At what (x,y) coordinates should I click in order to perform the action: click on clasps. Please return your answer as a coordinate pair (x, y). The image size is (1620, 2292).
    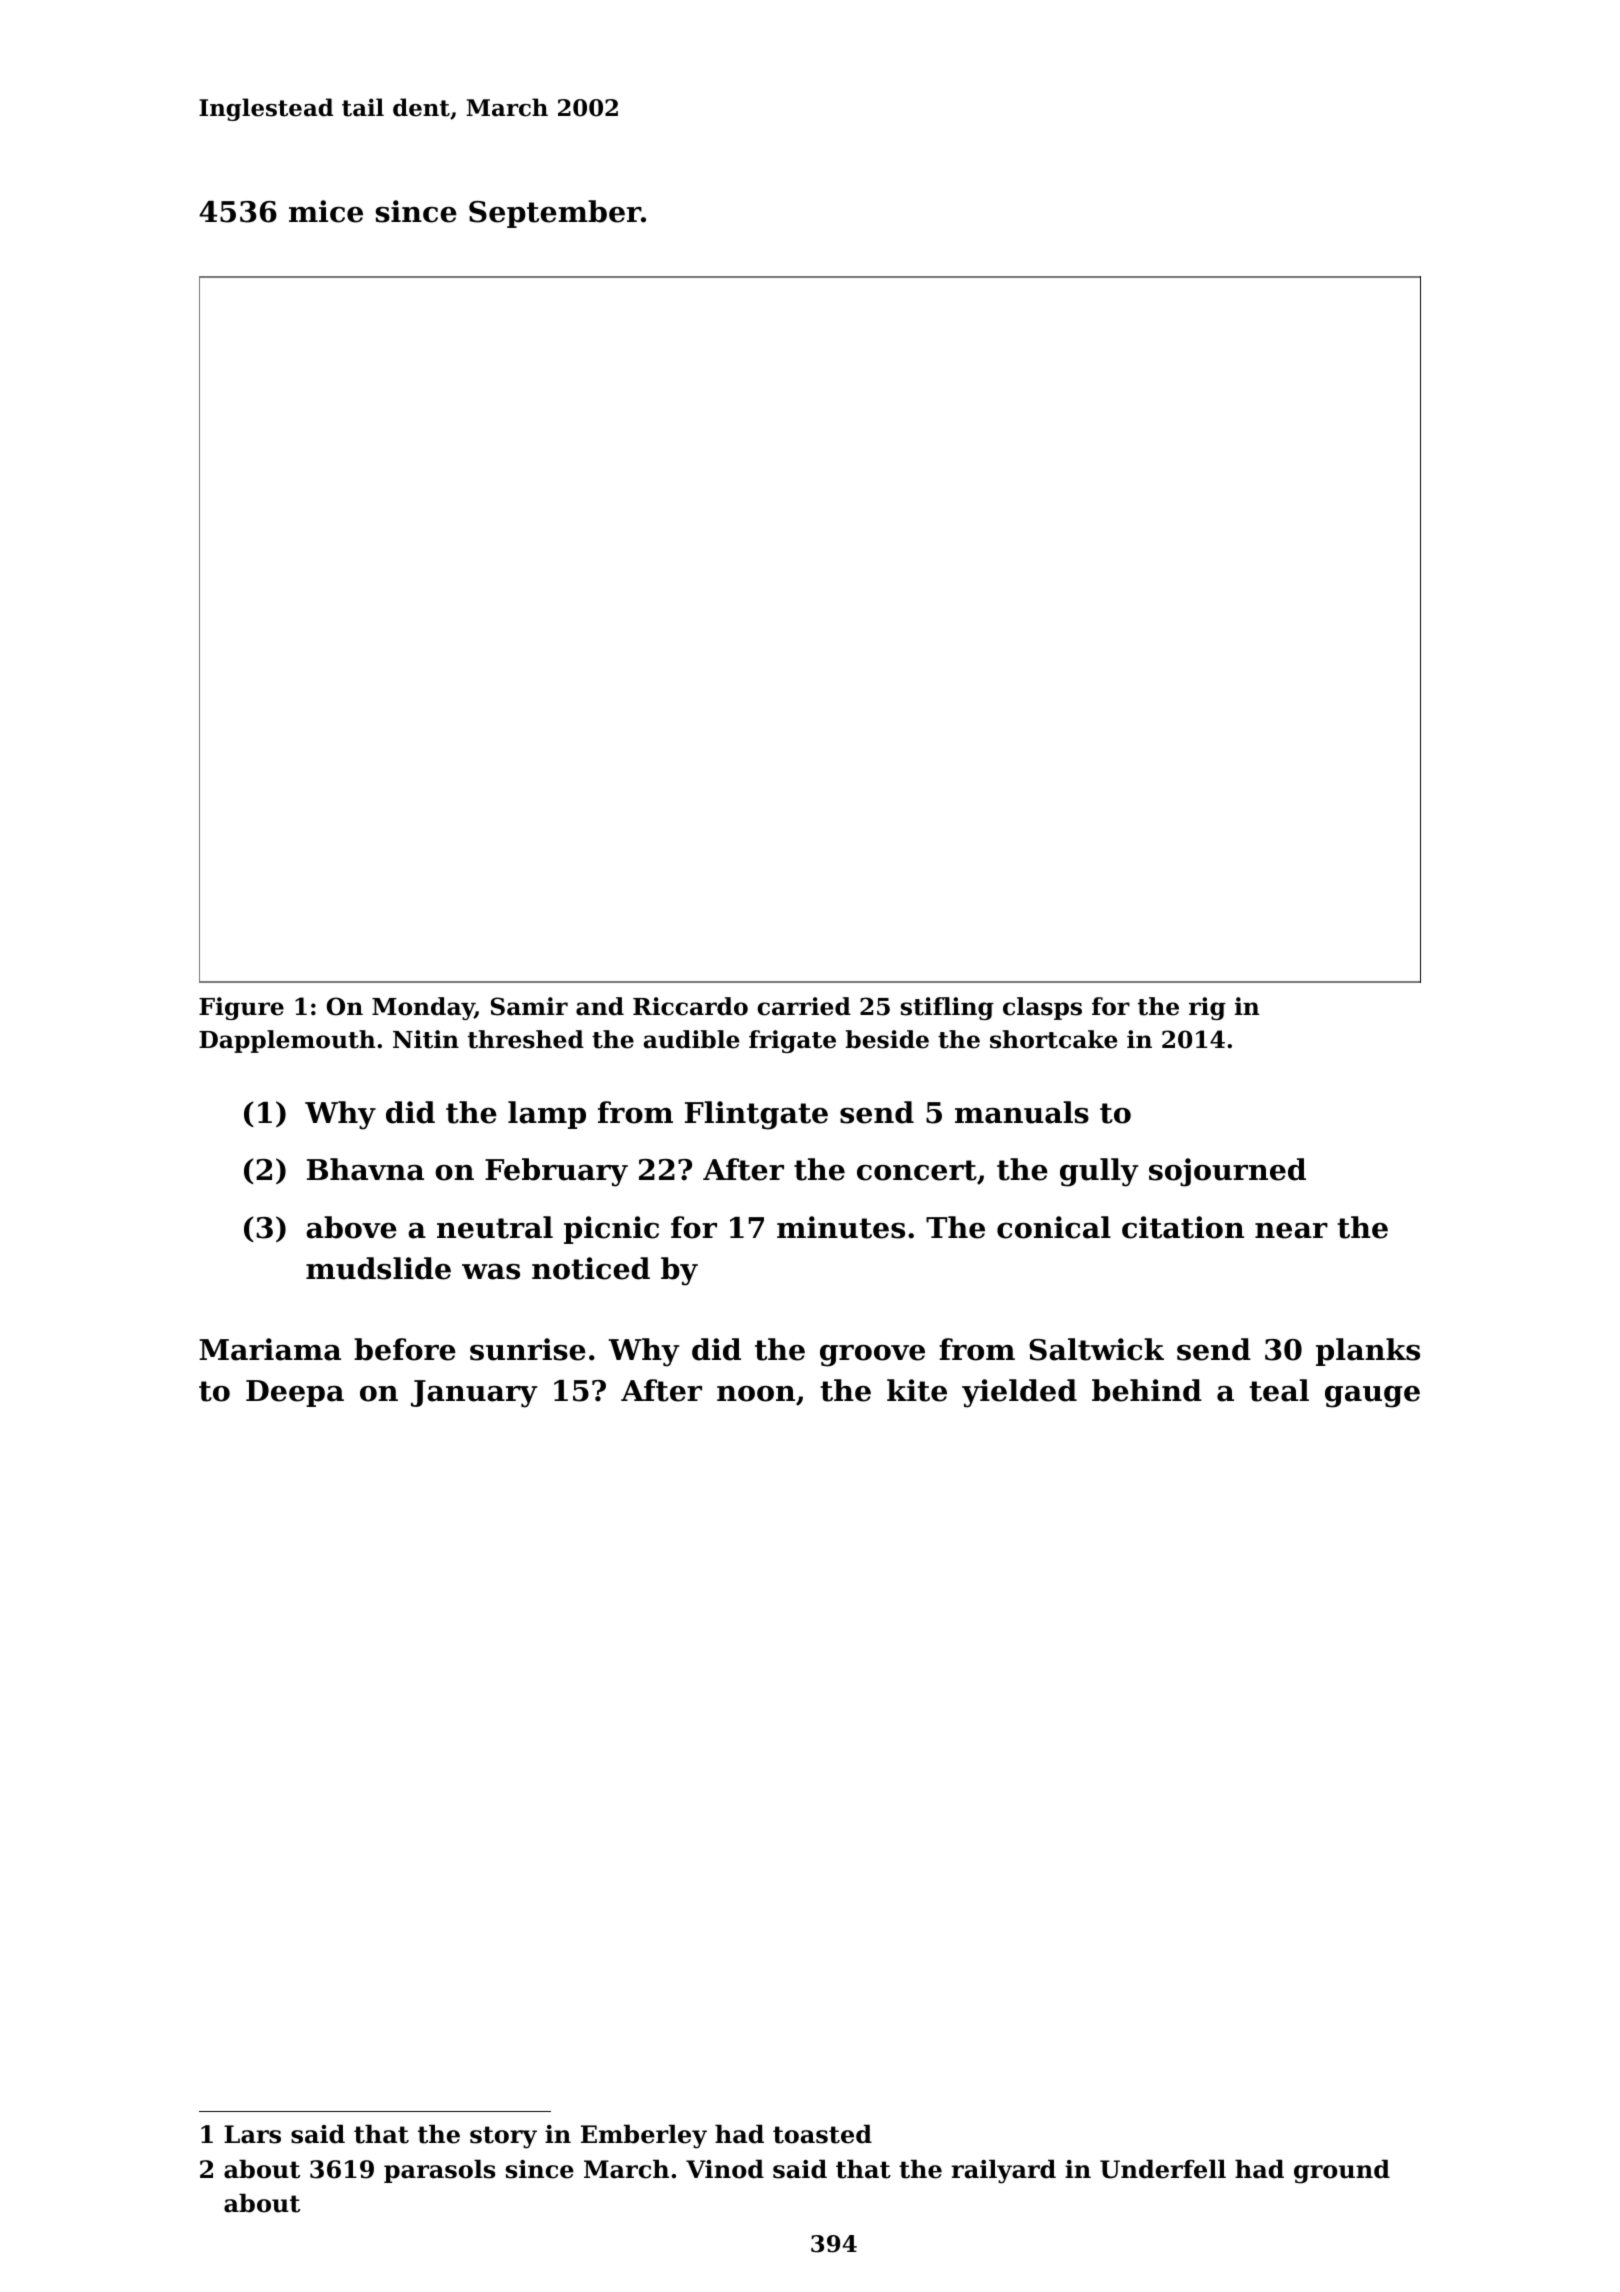
    Looking at the image, I should click on (1042, 1008).
